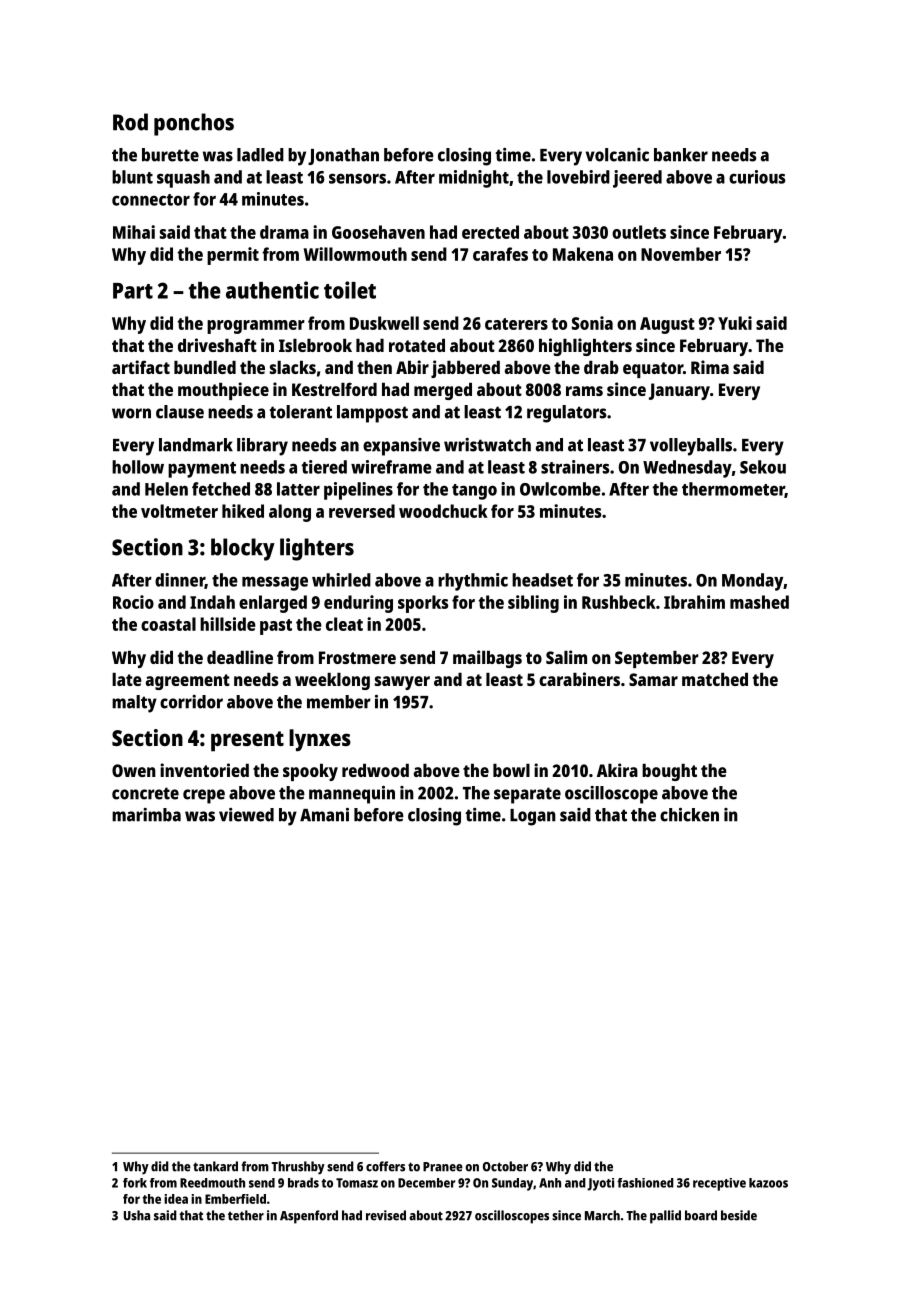 Image resolution: width=908 pixels, height=1316 pixels. Describe the element at coordinates (617, 155) in the screenshot. I see `volcanic` at that location.
